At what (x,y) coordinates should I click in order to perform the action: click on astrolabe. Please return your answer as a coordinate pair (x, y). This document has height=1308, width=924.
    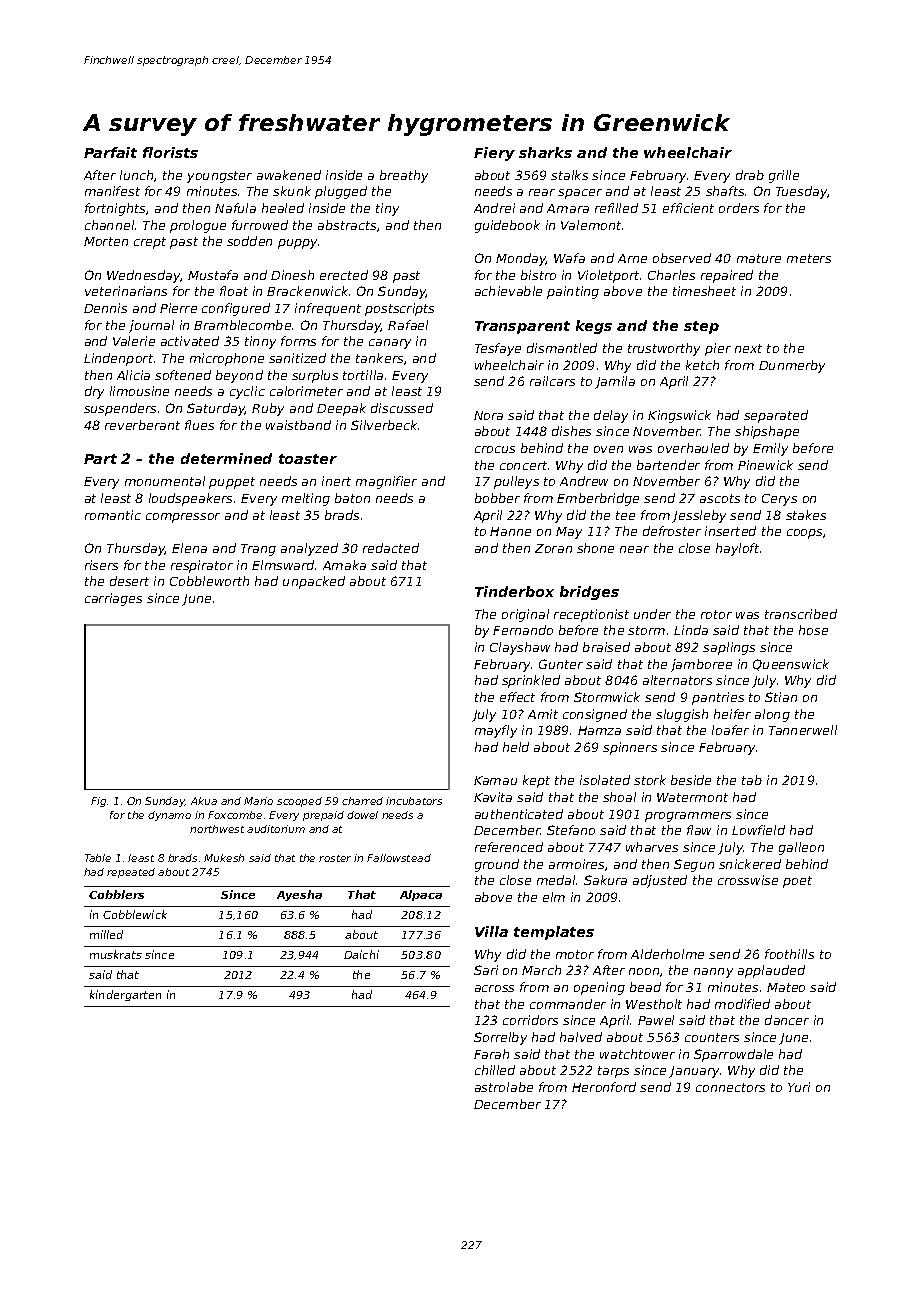
    Looking at the image, I should click on (504, 1087).
